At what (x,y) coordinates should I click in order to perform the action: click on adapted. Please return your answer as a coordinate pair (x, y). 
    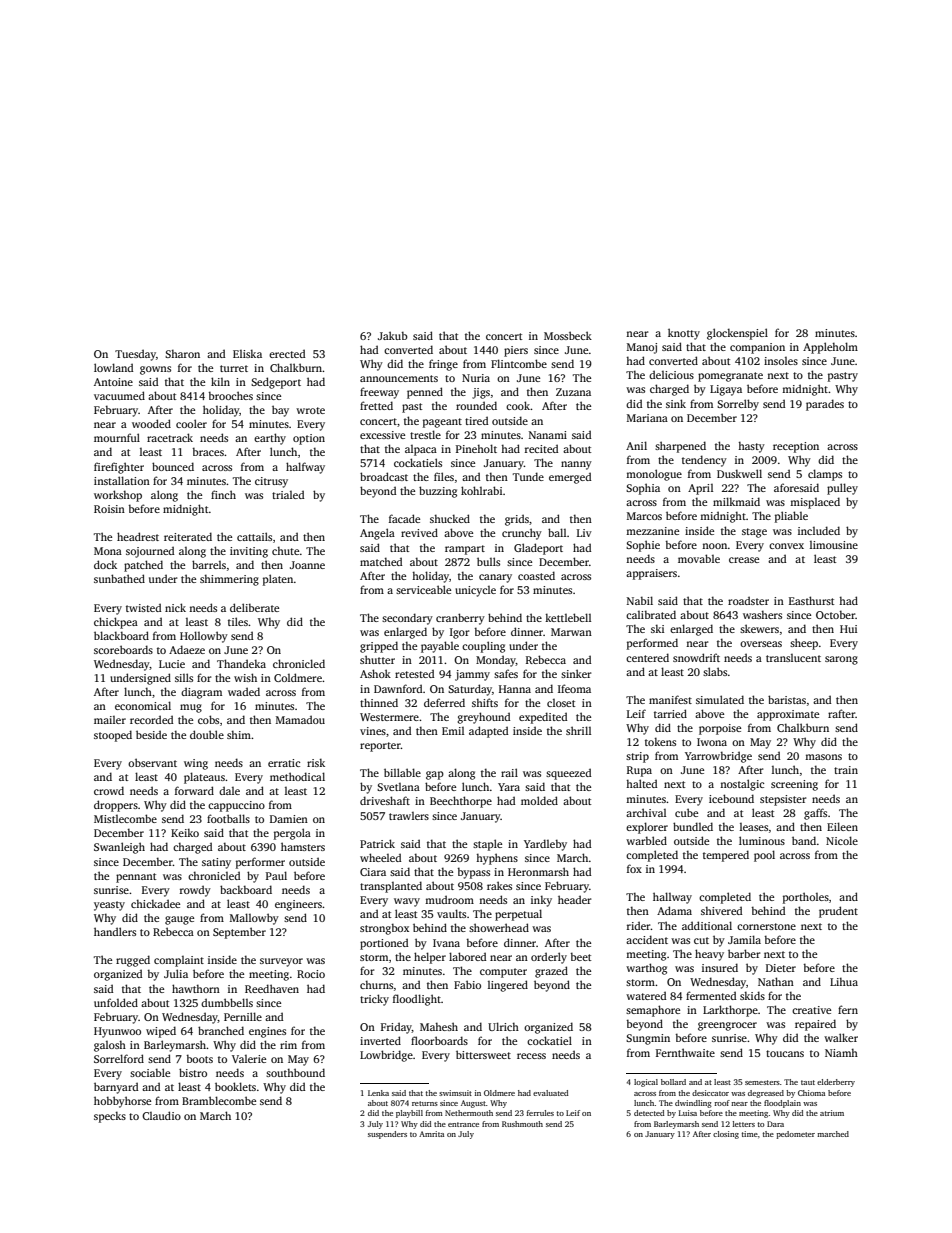
    Looking at the image, I should click on (488, 732).
